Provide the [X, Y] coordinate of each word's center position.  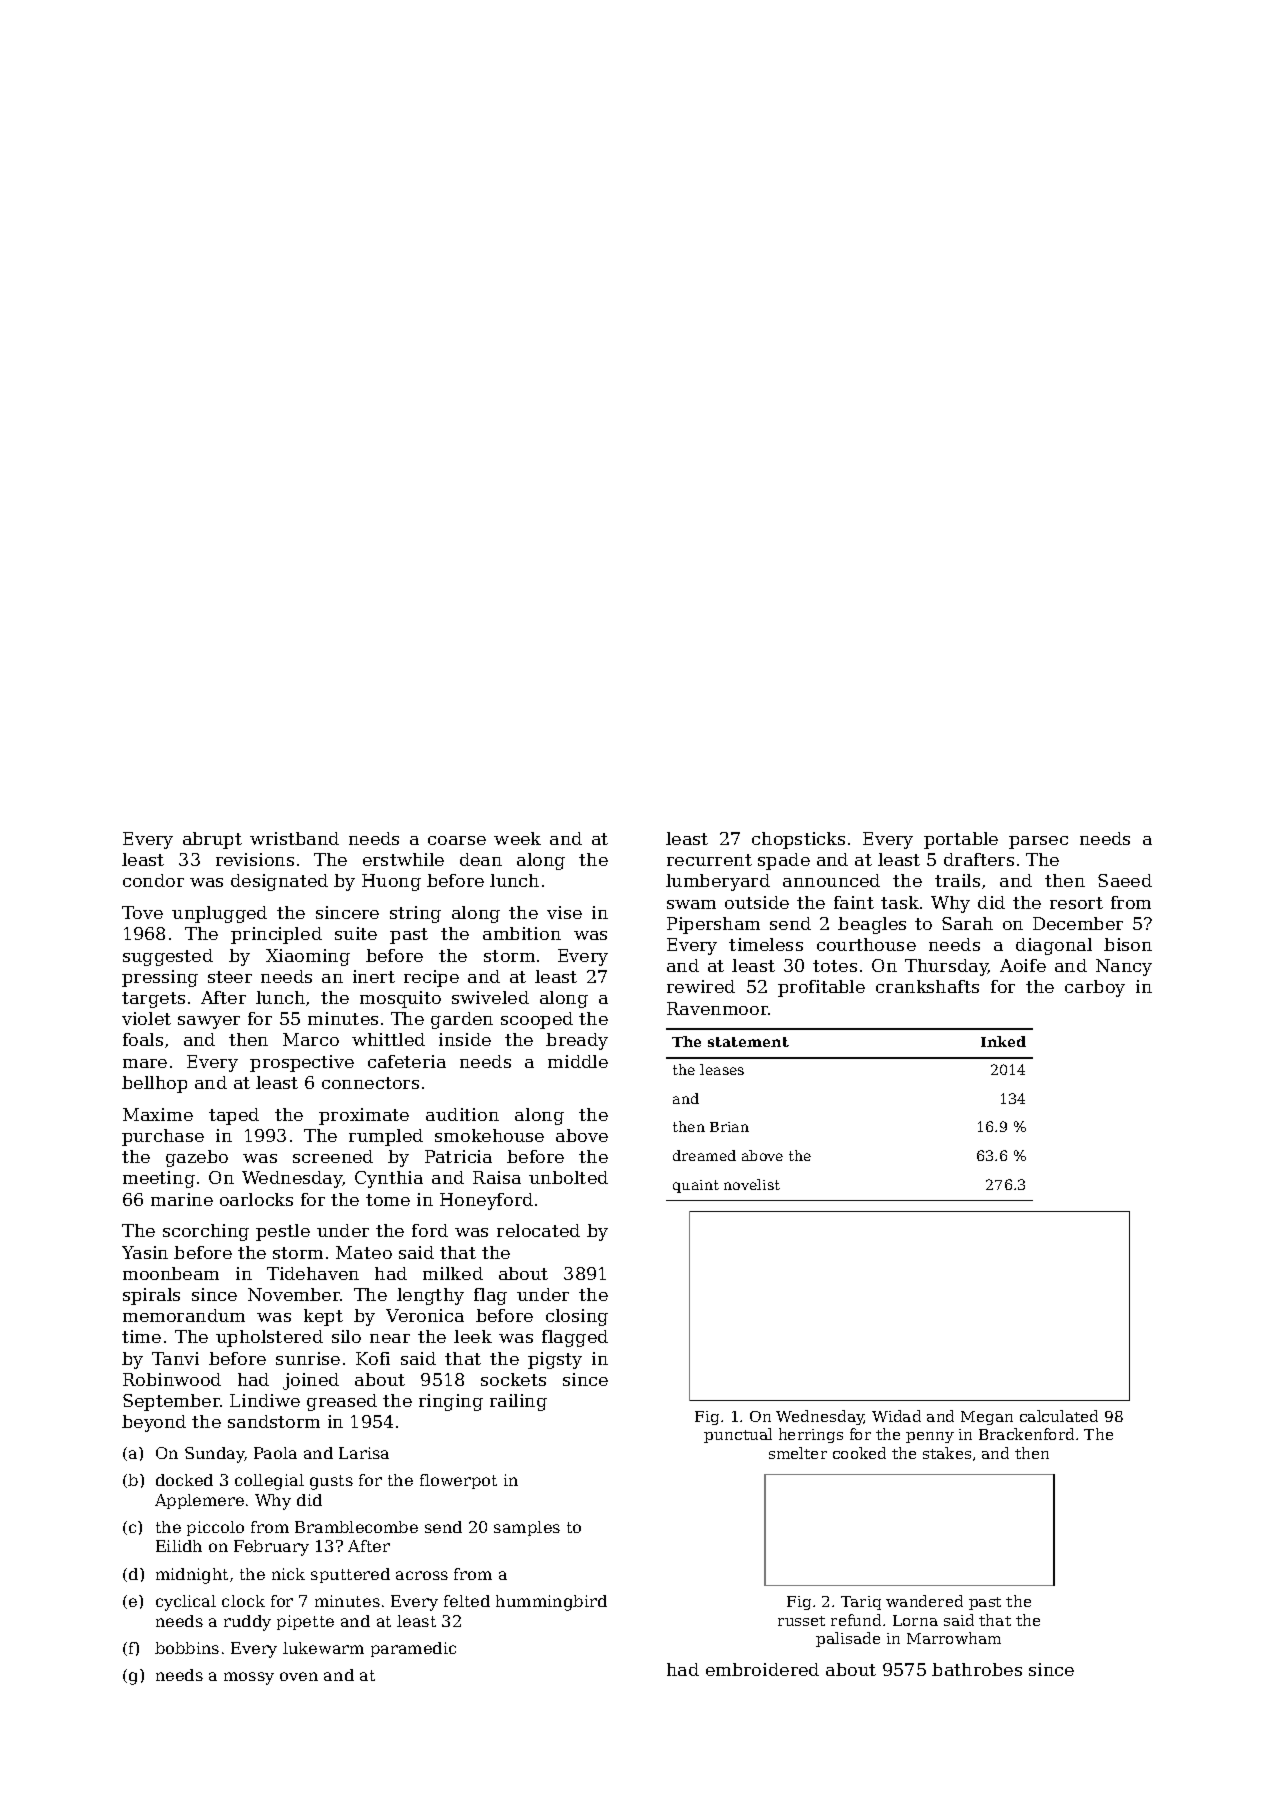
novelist [752, 1184]
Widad [896, 1416]
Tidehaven [313, 1273]
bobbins [187, 1648]
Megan [987, 1418]
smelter [798, 1453]
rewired [701, 986]
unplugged [219, 914]
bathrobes [977, 1669]
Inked [1003, 1041]
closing [577, 1317]
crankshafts [927, 986]
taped [234, 1116]
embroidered [762, 1669]
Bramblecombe [356, 1527]
